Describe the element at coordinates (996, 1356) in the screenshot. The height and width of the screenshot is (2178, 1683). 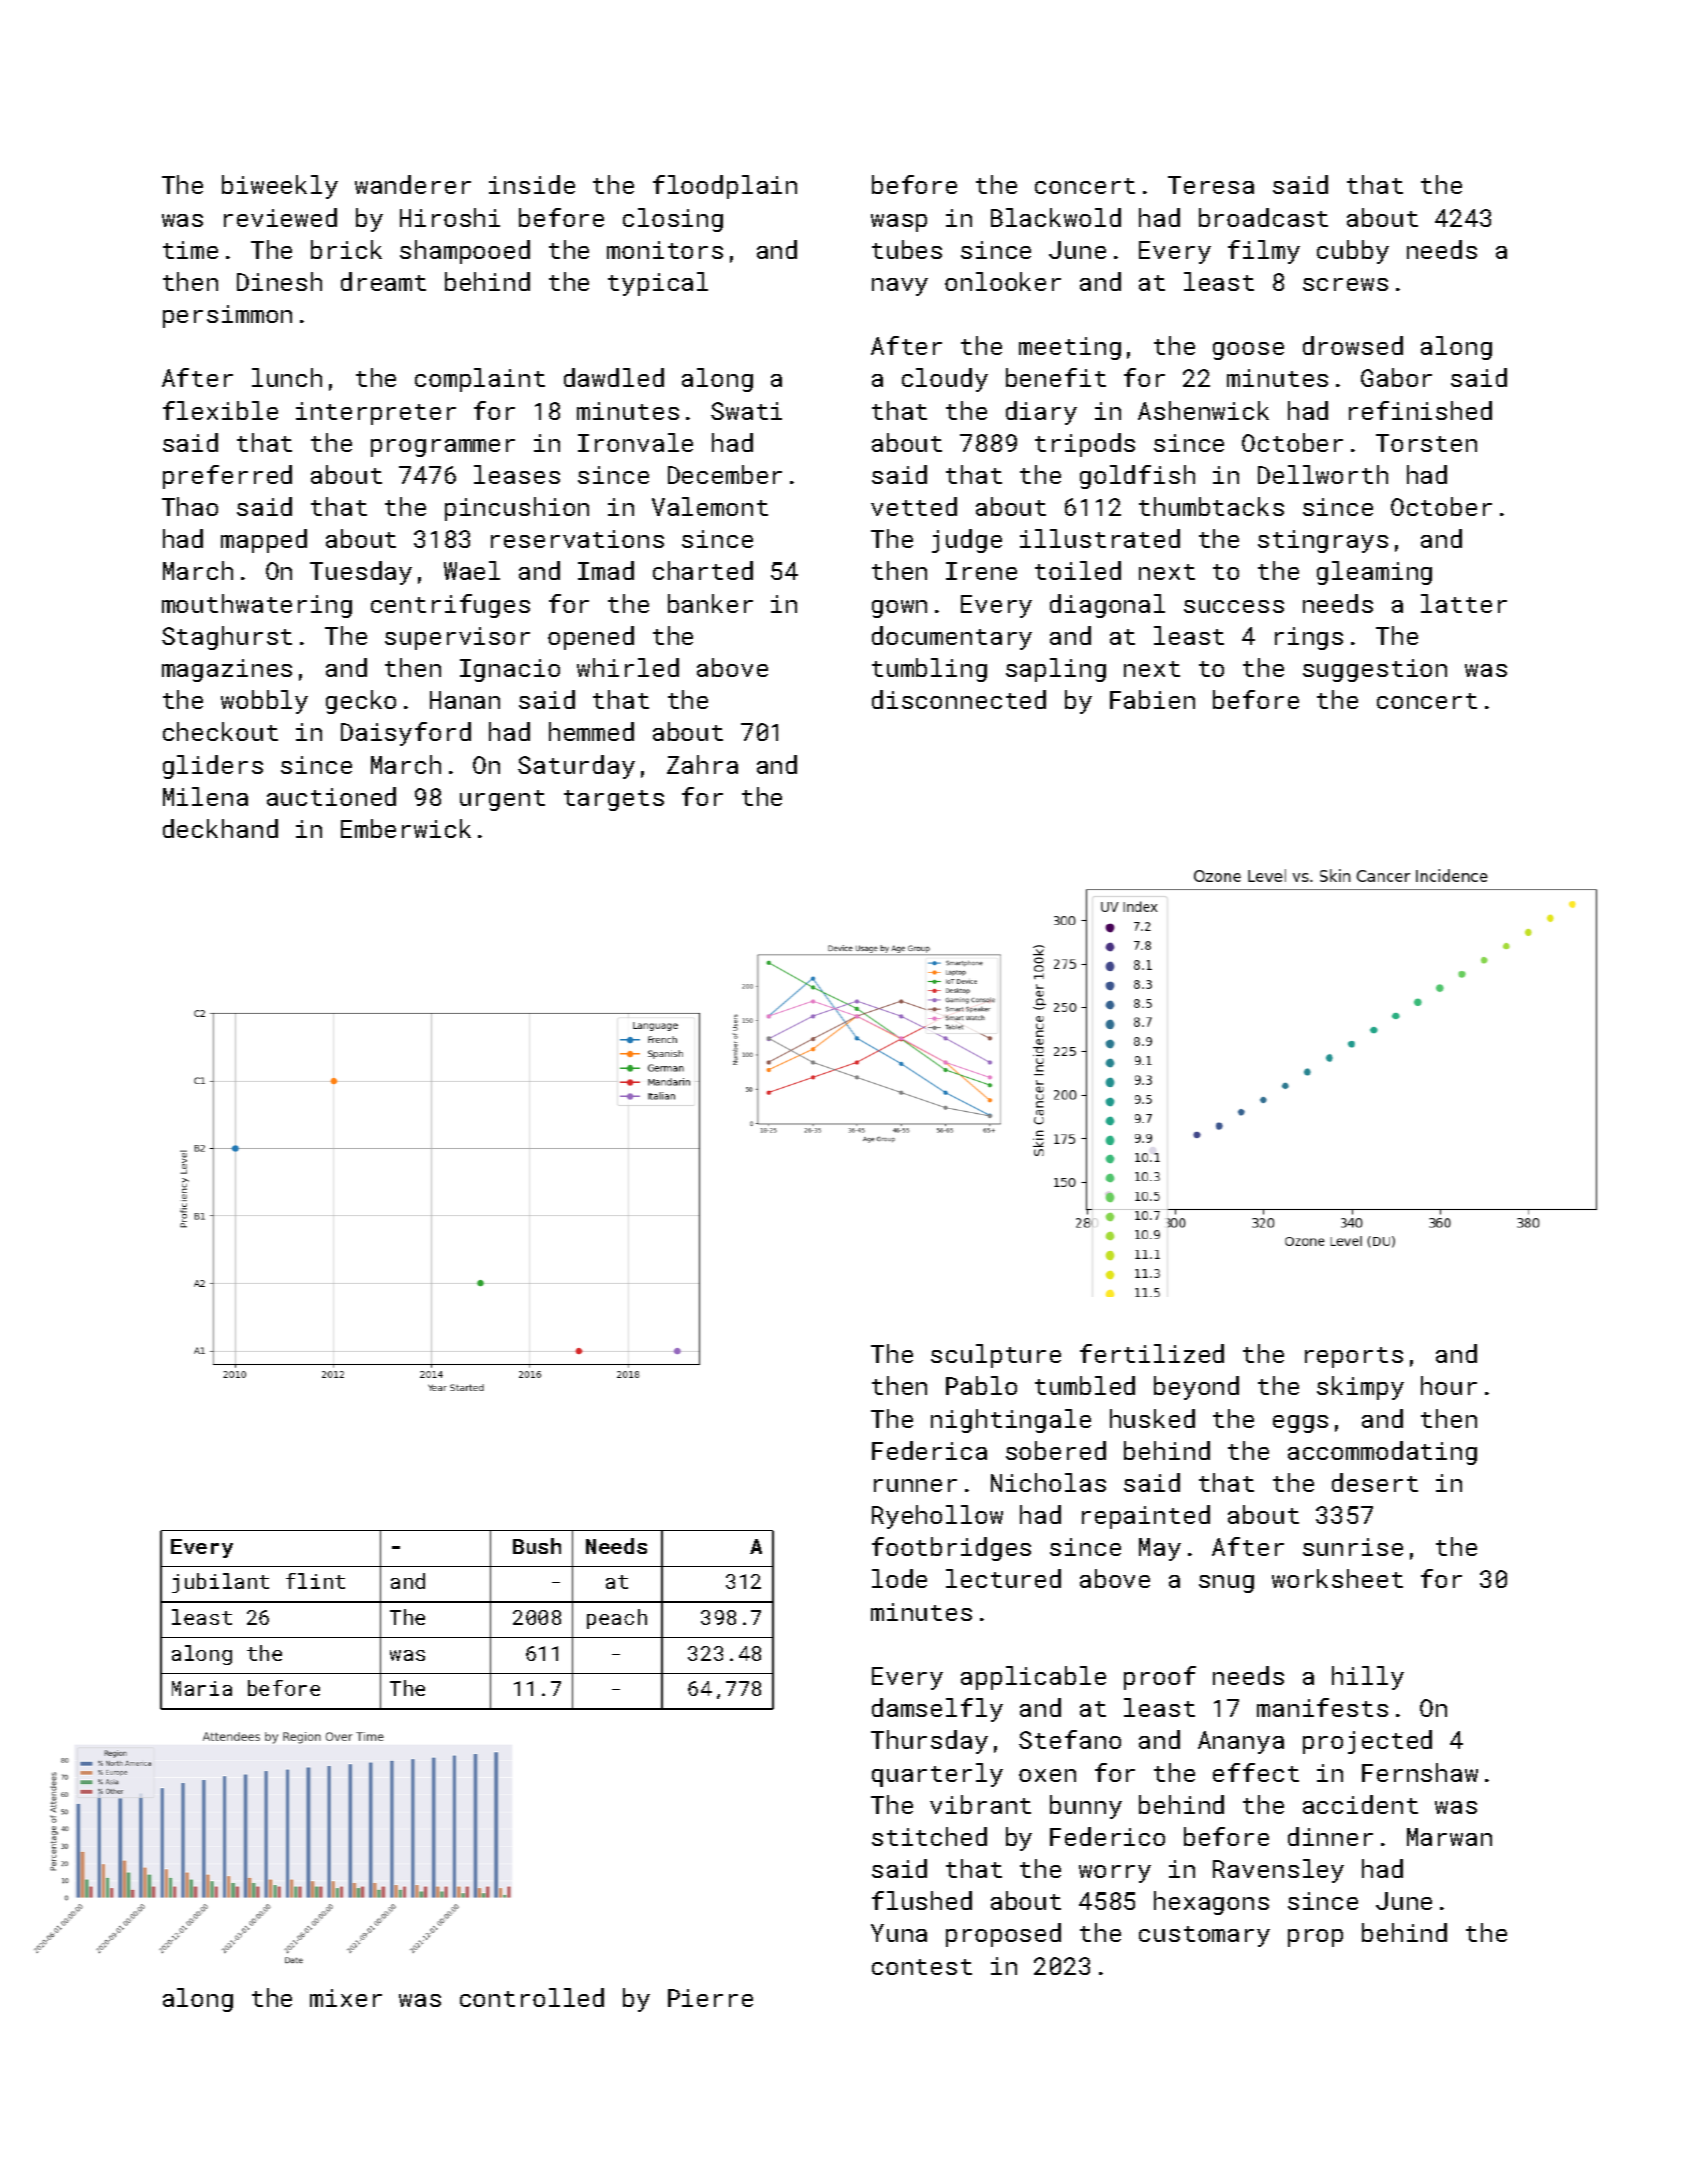
I see `sculpture` at that location.
